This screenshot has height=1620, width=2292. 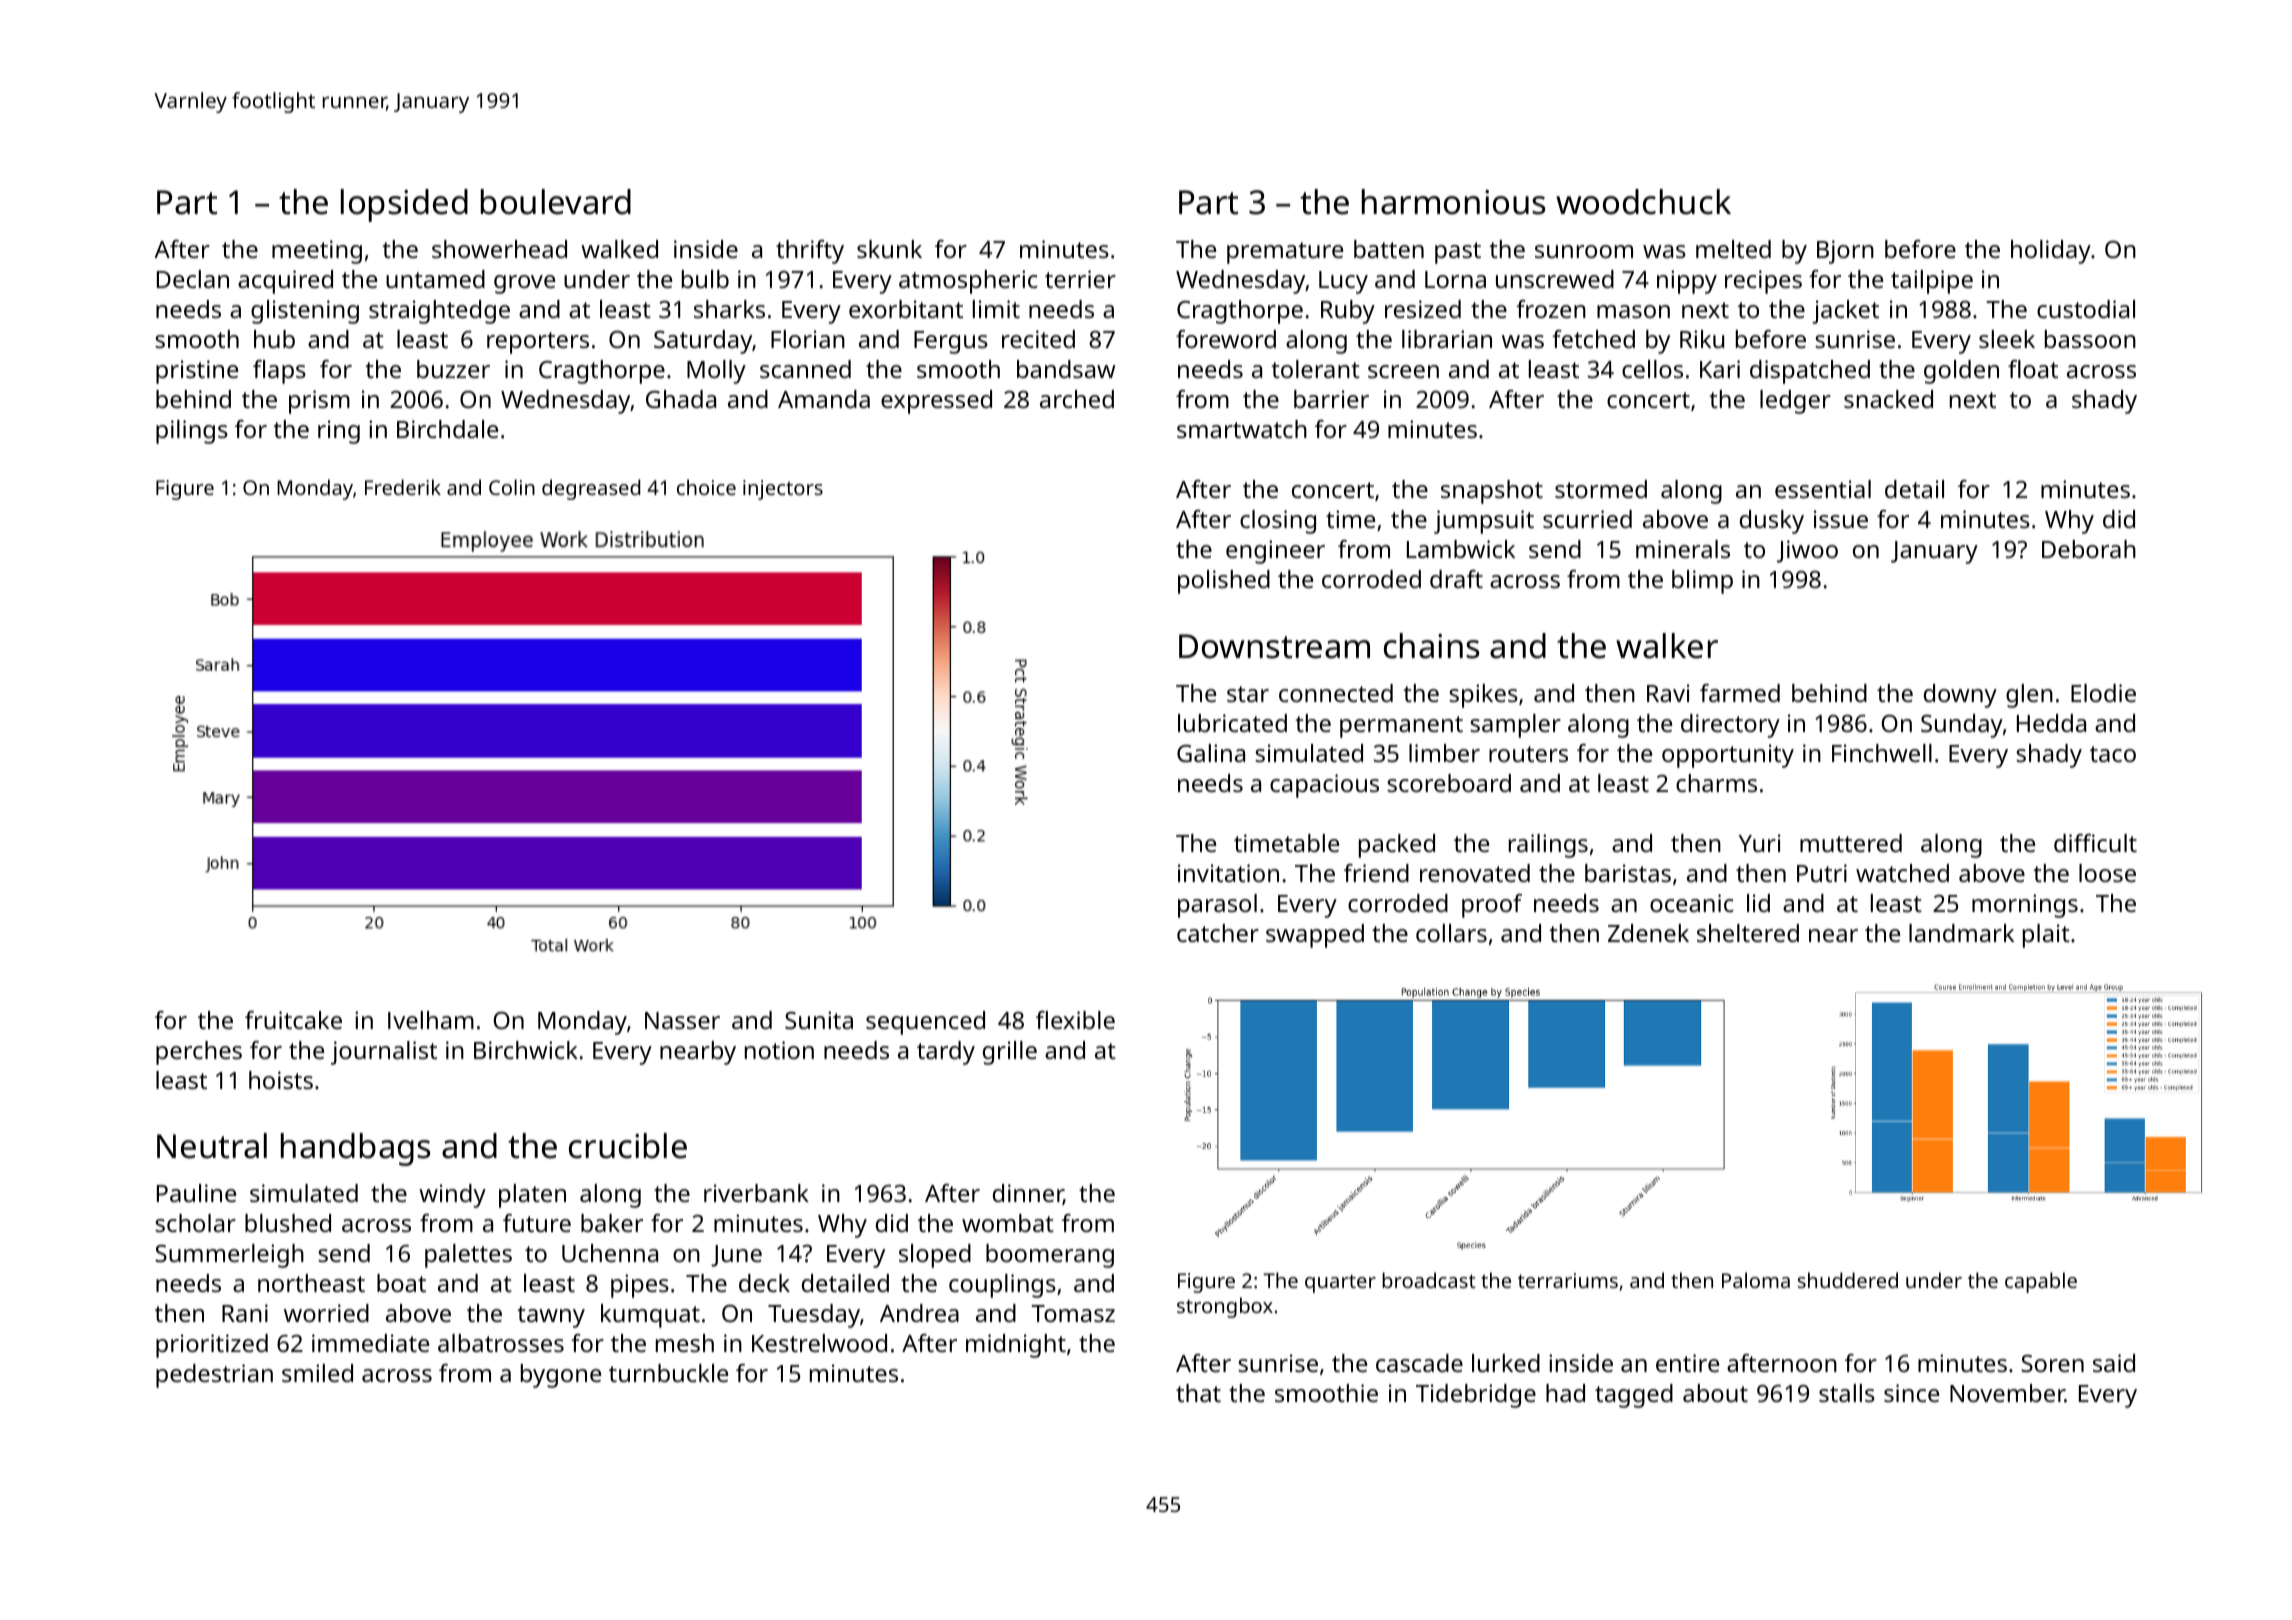 I want to click on woodchuck, so click(x=1643, y=202).
